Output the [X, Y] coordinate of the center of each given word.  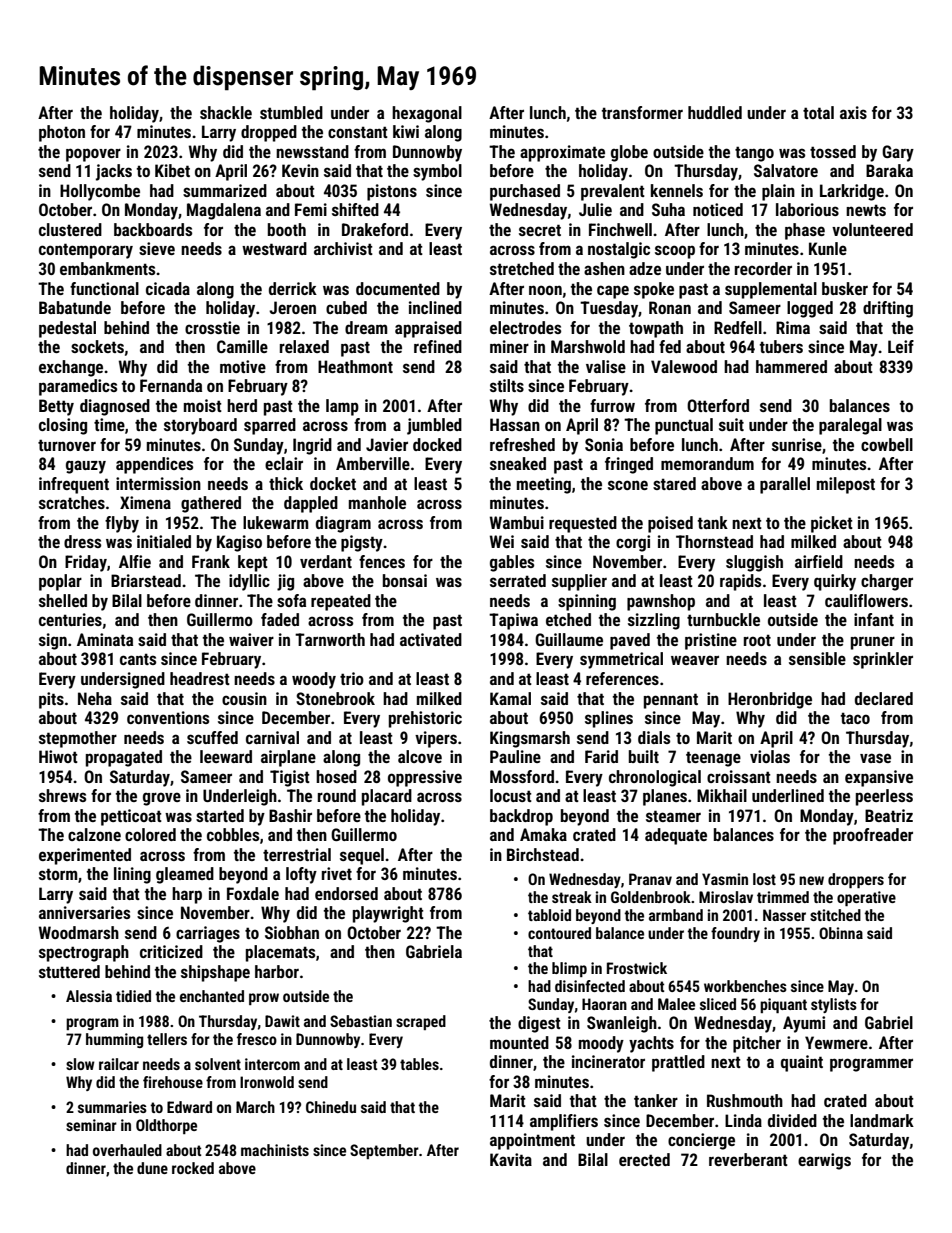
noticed [718, 209]
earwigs [824, 1161]
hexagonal [427, 114]
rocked [193, 1168]
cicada [168, 288]
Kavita [511, 1159]
